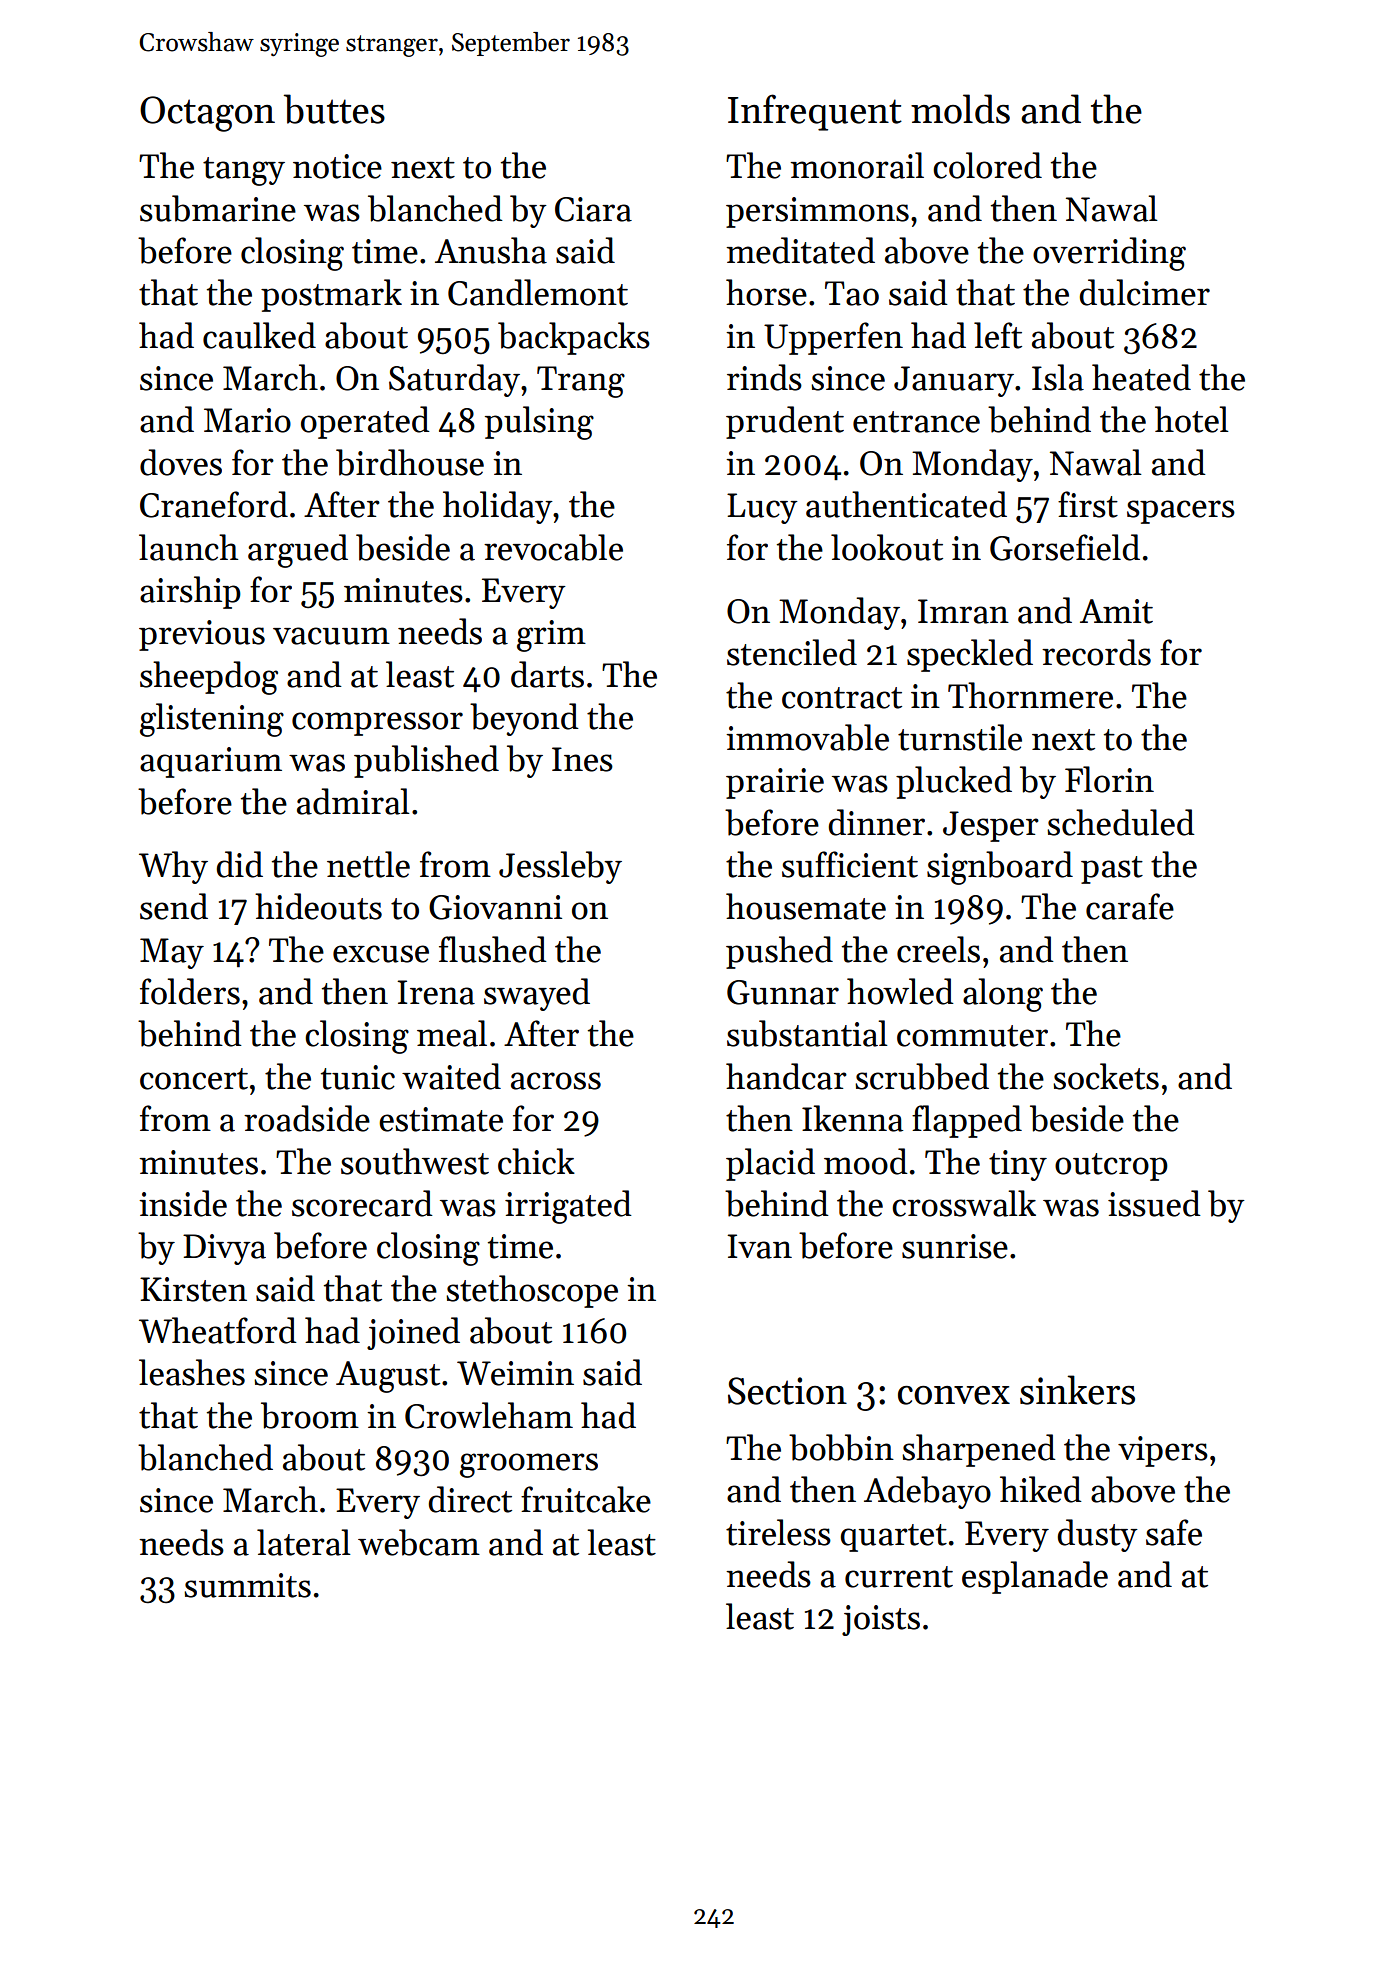 This screenshot has height=1969, width=1386. I want to click on chick, so click(536, 1161).
